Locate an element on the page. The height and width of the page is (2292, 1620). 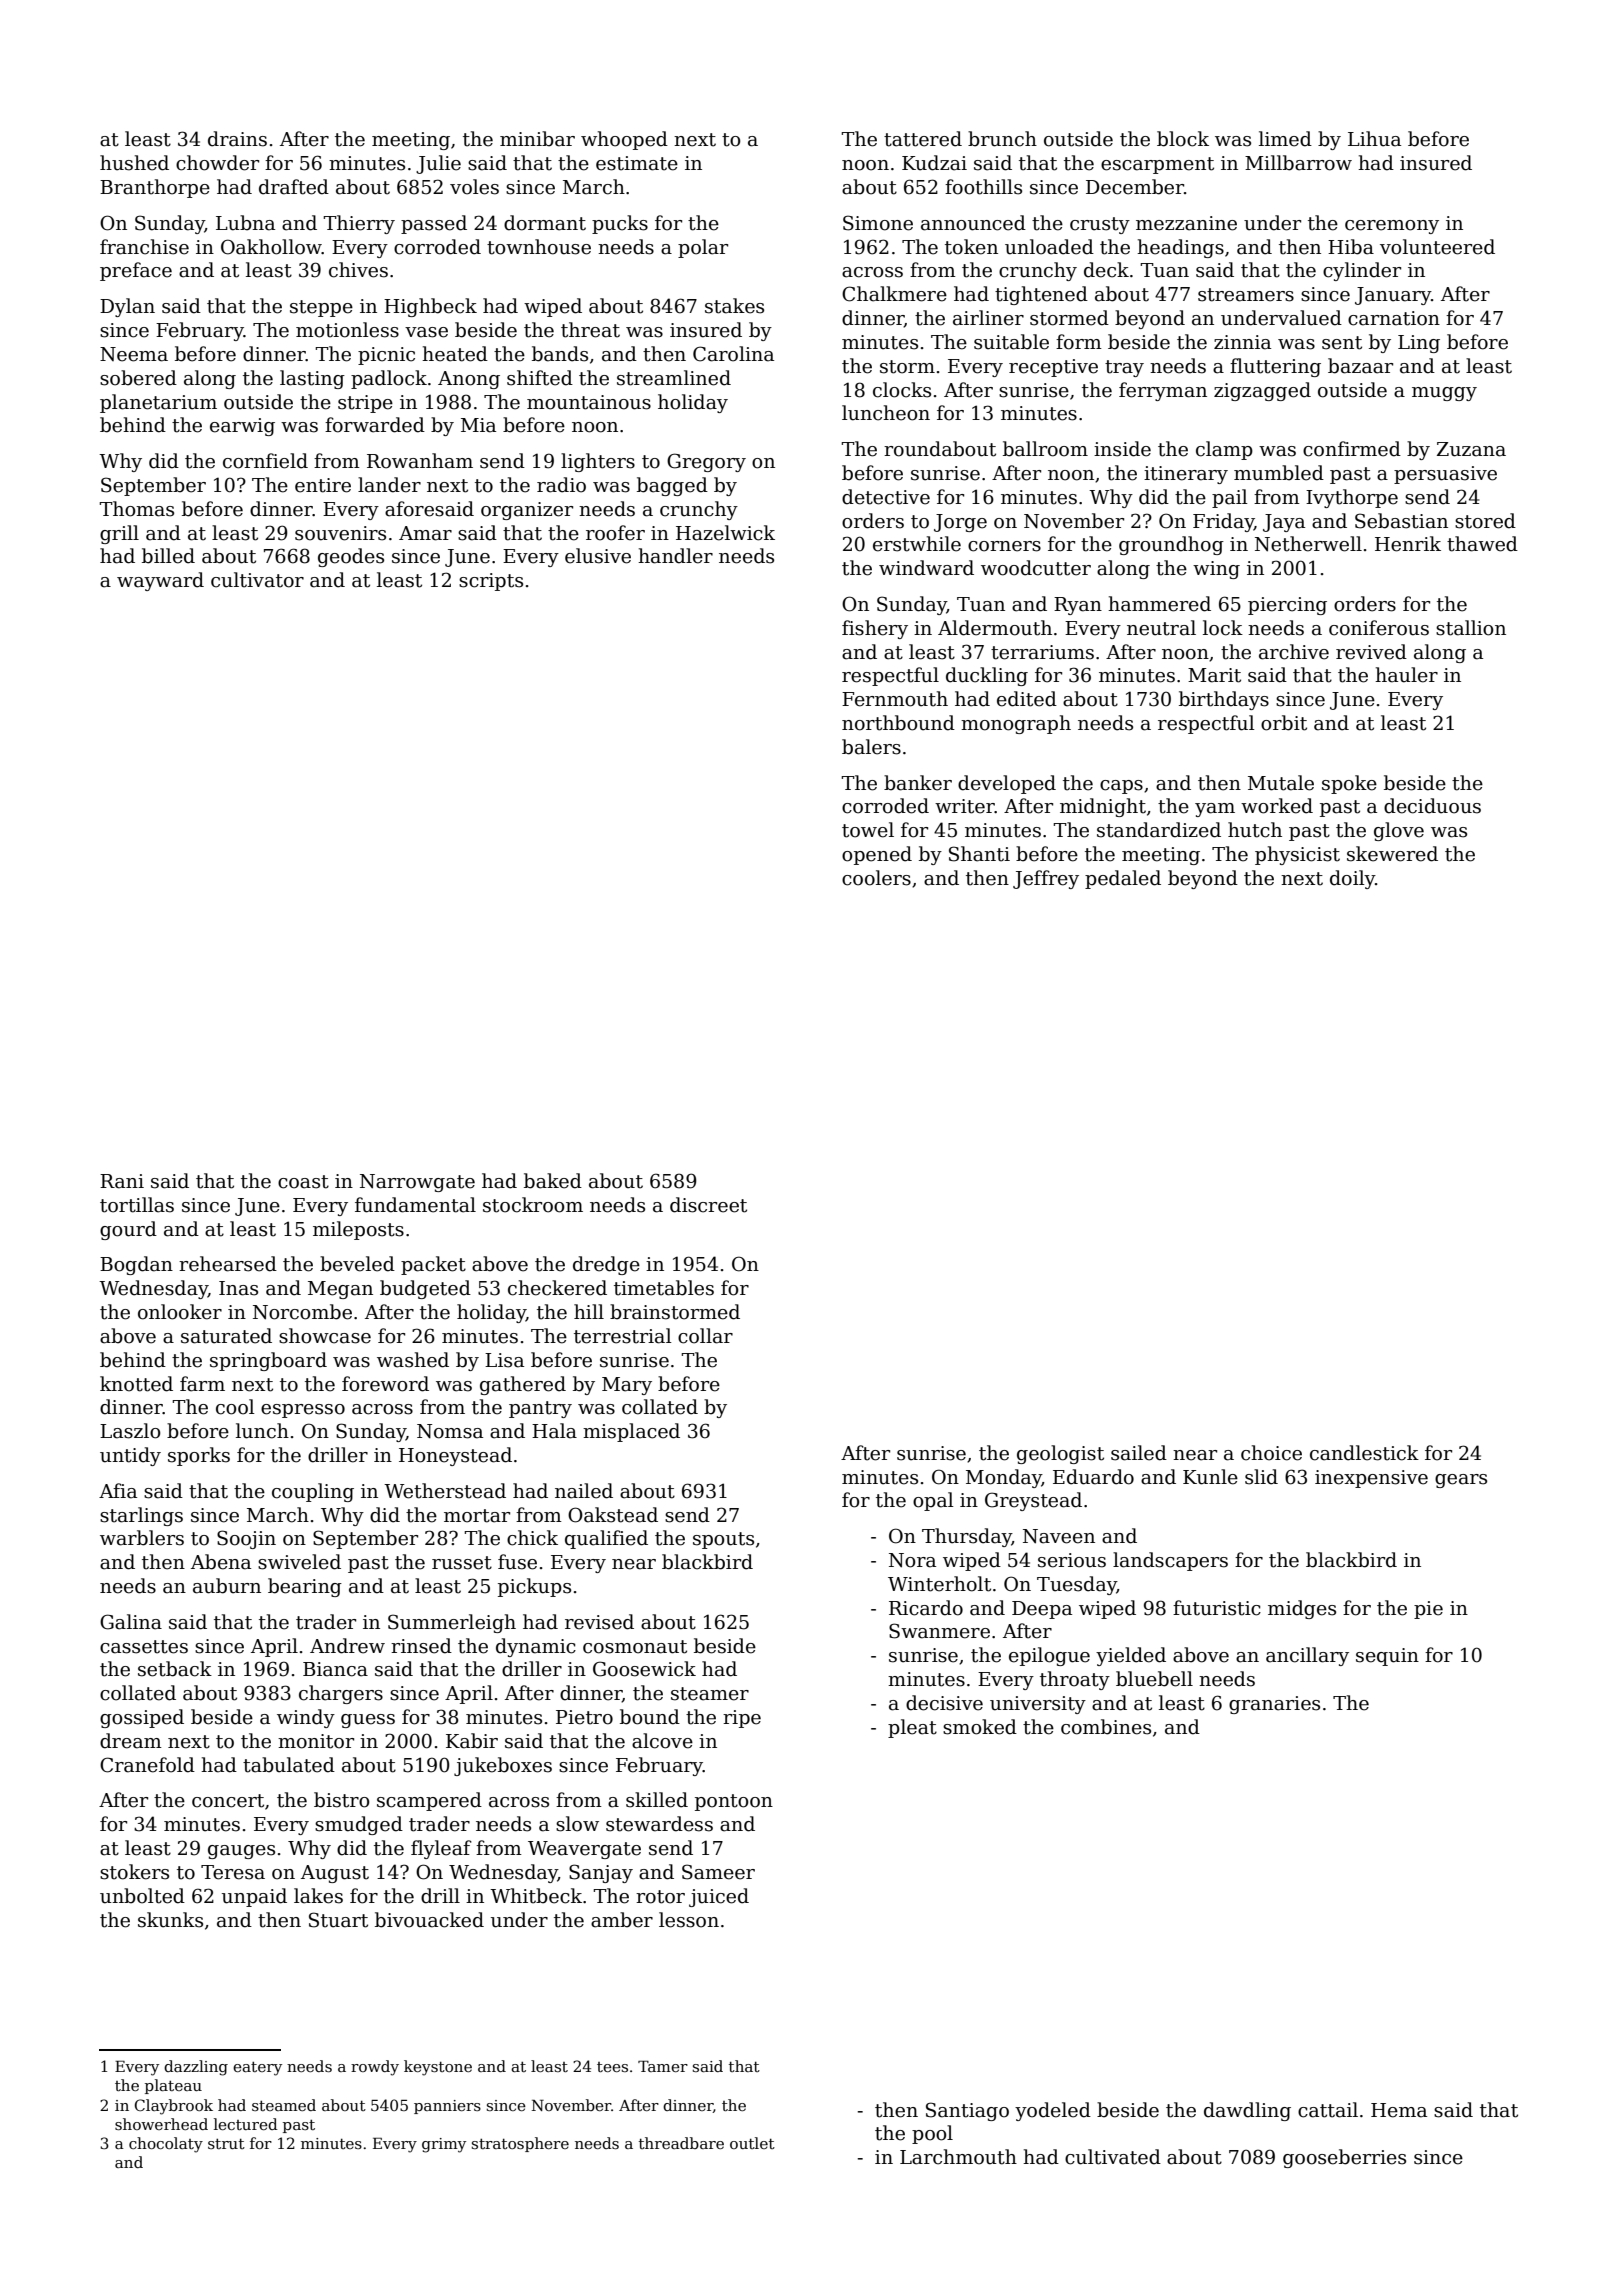
opened is located at coordinates (877, 855).
